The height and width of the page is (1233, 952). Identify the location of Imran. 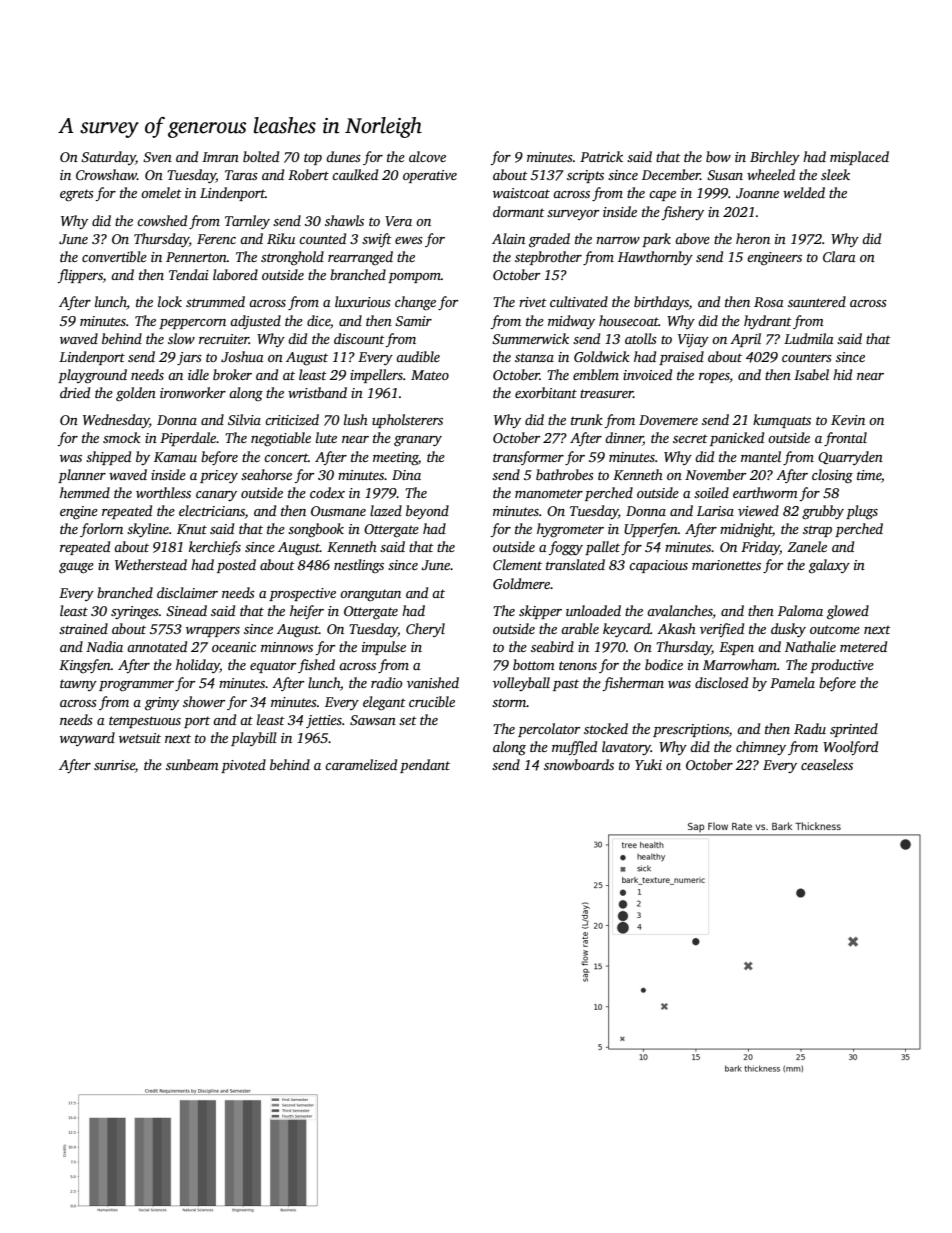
(220, 157).
